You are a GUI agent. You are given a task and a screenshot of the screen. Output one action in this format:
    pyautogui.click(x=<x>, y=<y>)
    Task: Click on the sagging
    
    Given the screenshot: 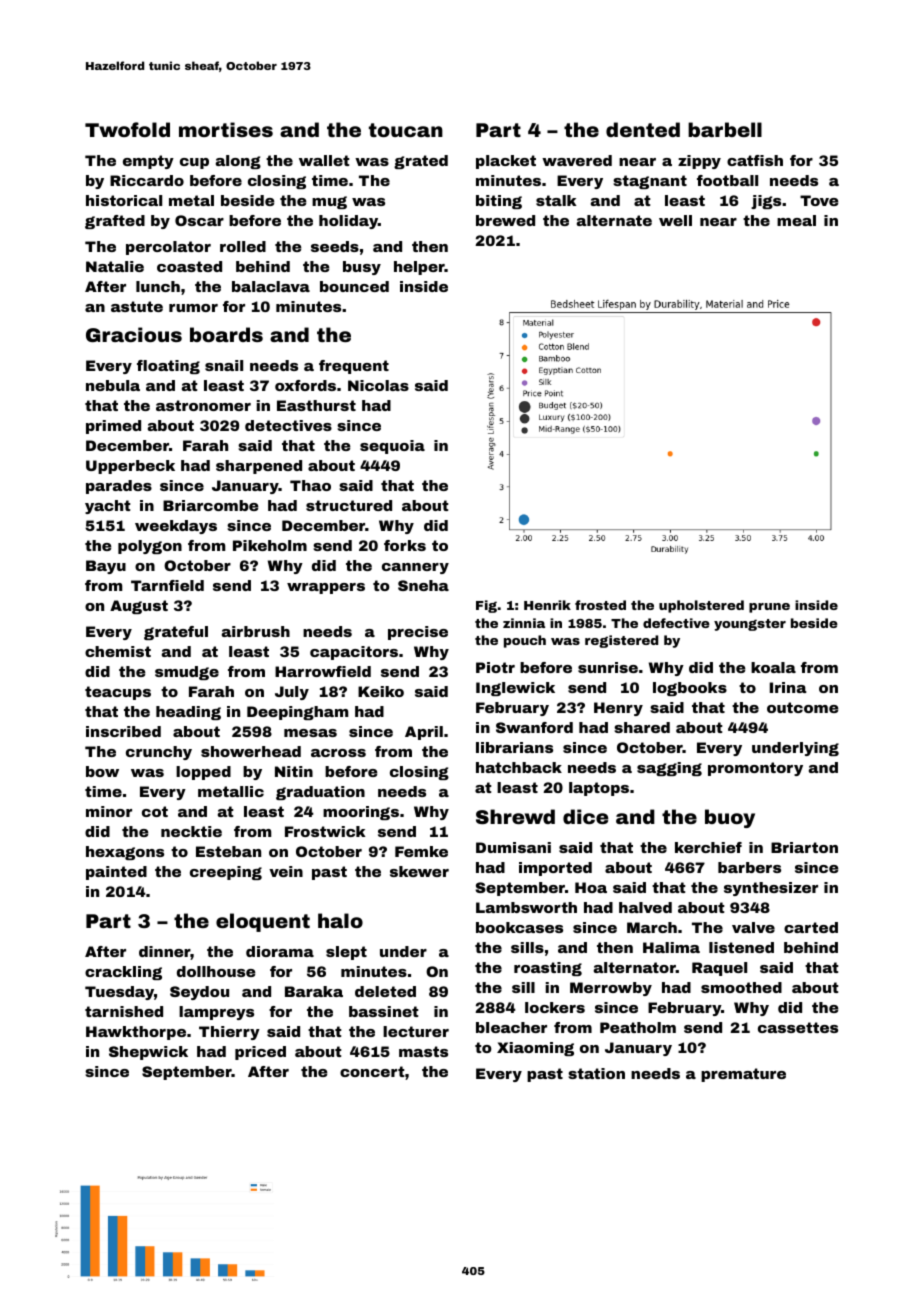 What is the action you would take?
    pyautogui.click(x=669, y=769)
